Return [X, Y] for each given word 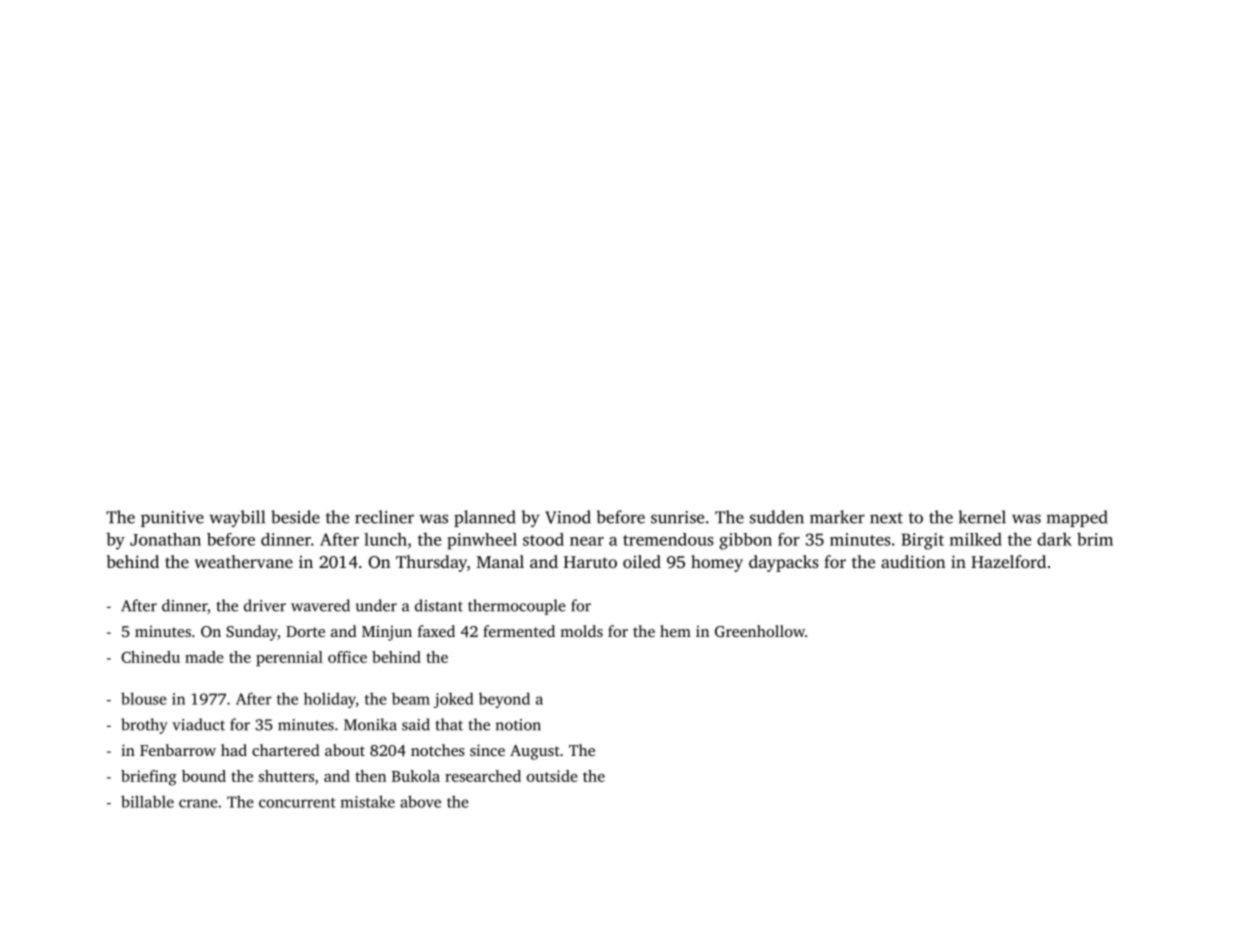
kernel [982, 517]
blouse [144, 698]
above [420, 801]
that [449, 724]
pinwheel [482, 541]
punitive [172, 519]
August [535, 752]
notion [518, 725]
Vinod [568, 517]
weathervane [243, 561]
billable [147, 801]
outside [552, 776]
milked [976, 539]
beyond [504, 700]
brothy [144, 726]
